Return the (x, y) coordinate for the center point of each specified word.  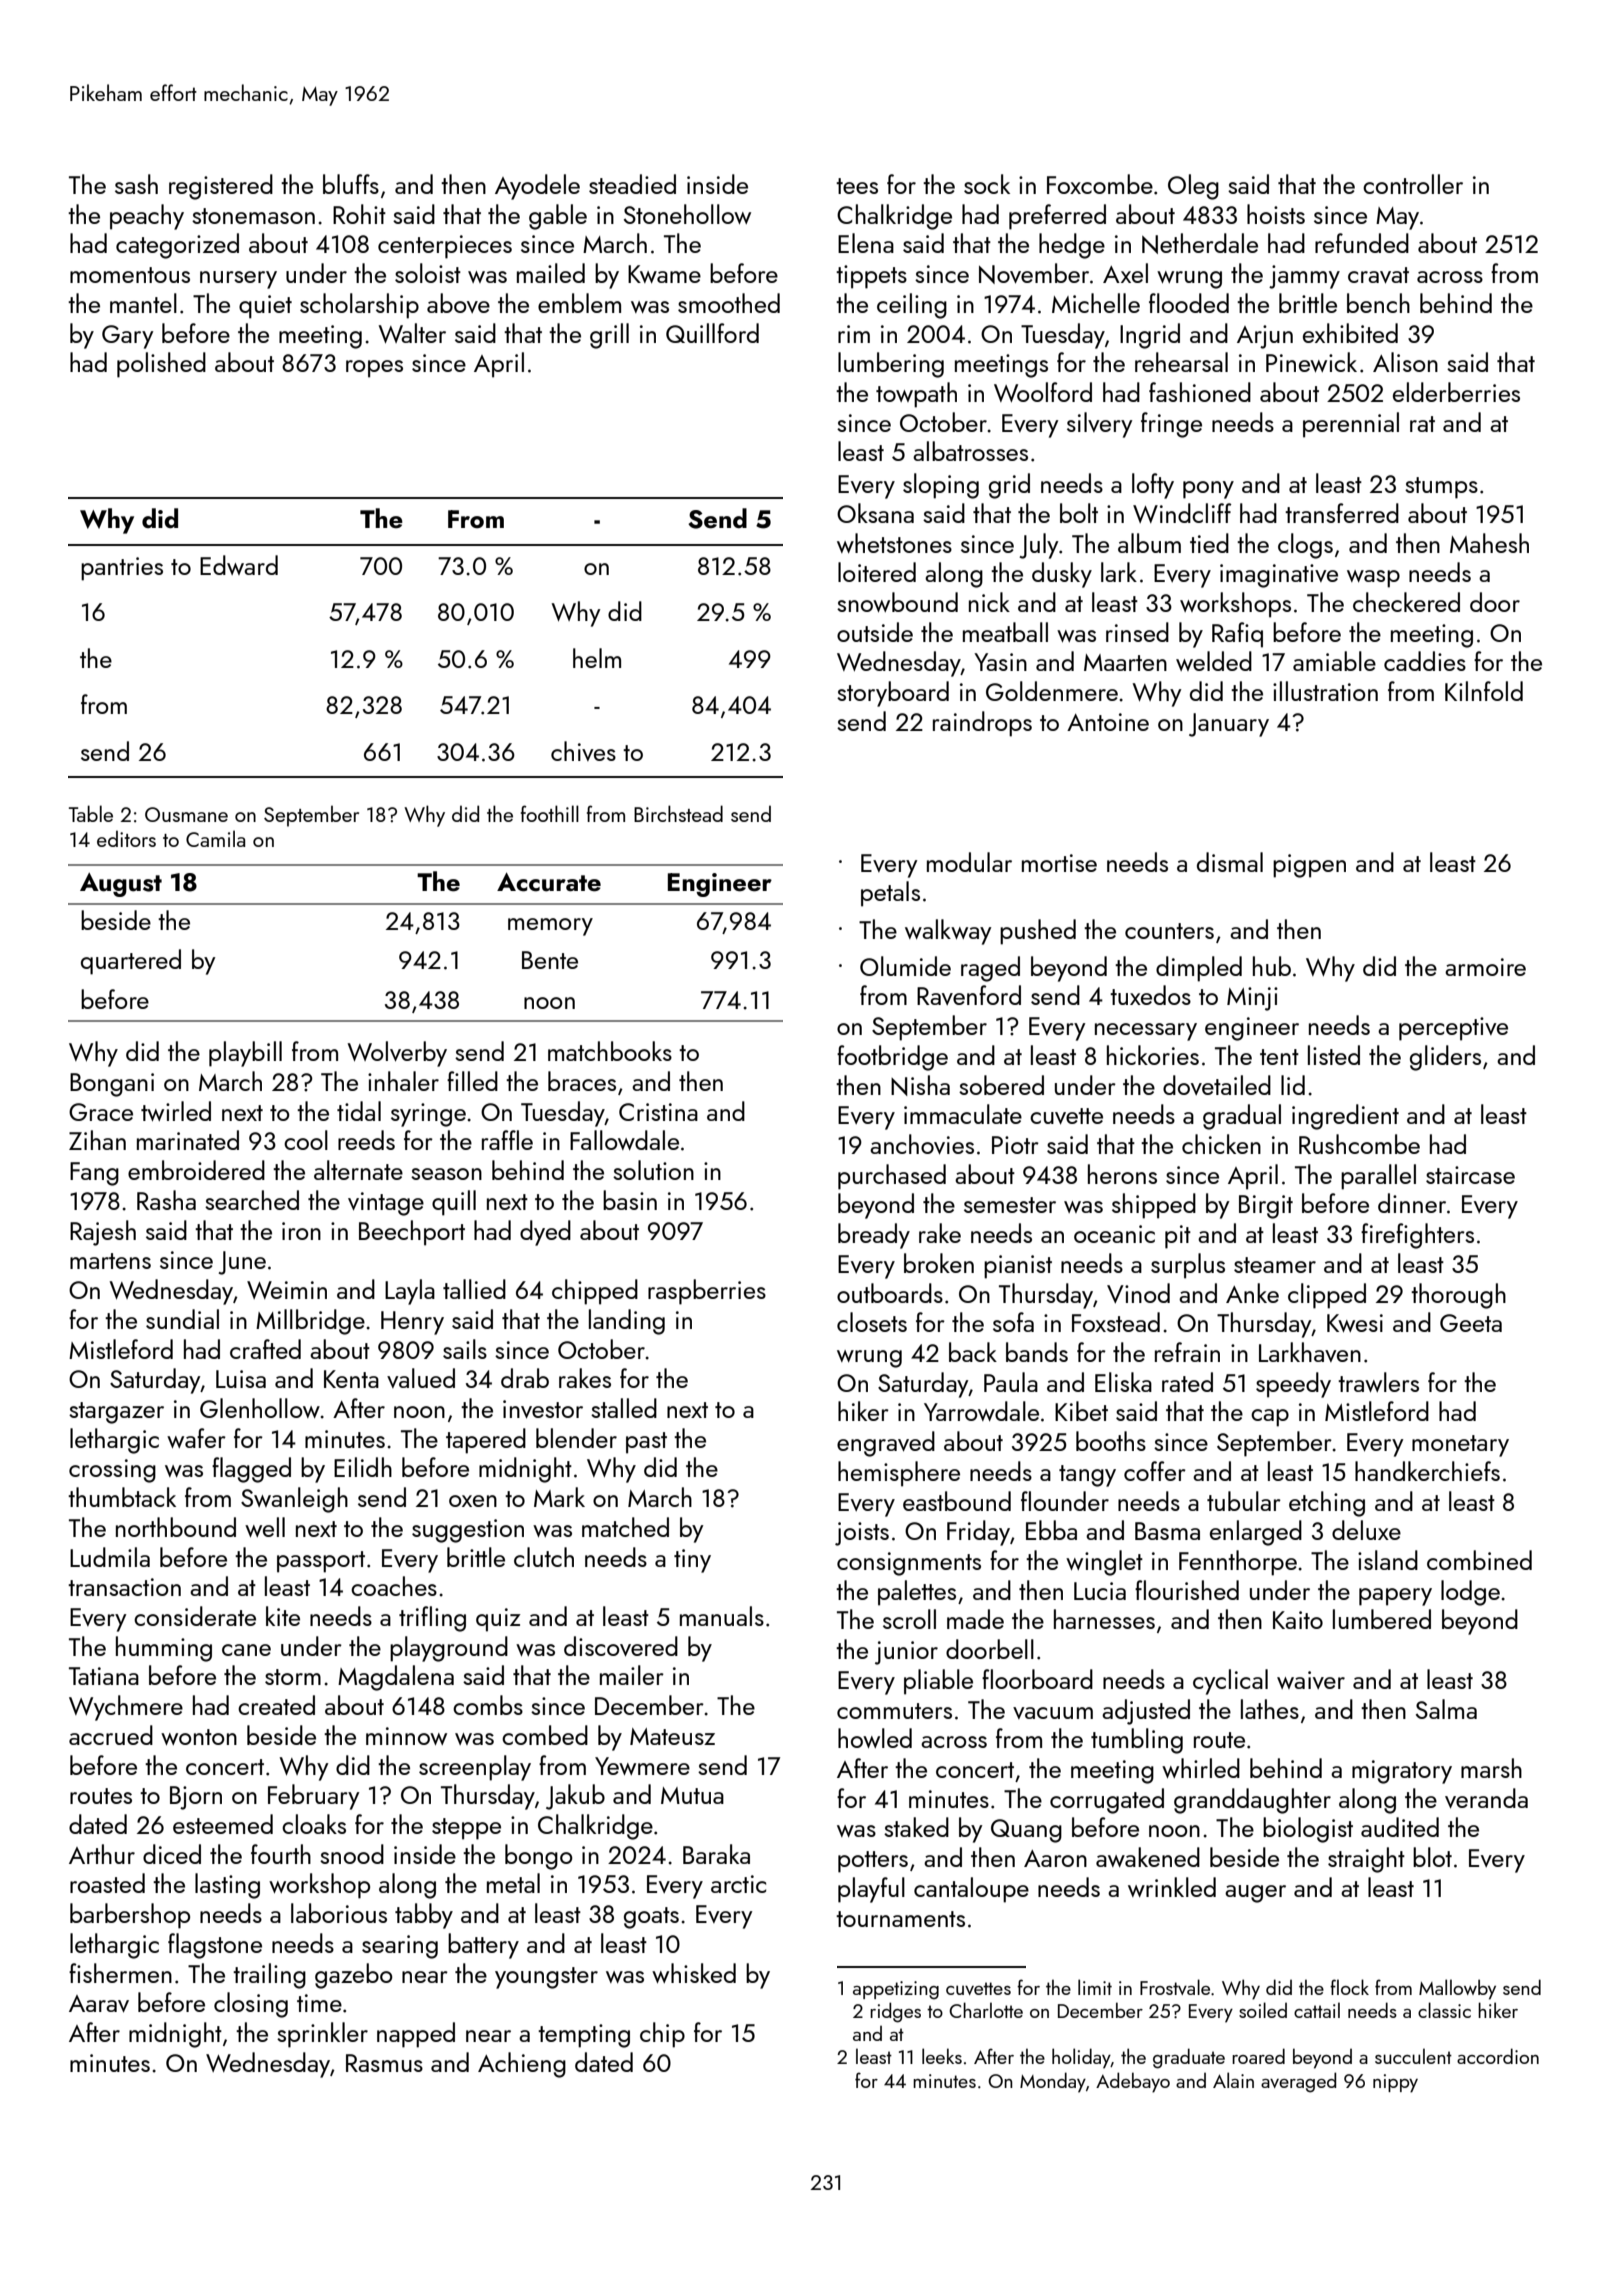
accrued (111, 1735)
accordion (1498, 2056)
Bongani (112, 1085)
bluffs (351, 184)
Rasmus (384, 2063)
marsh (1491, 1768)
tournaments (900, 1919)
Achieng (522, 2065)
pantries (122, 569)
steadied (632, 184)
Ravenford (969, 995)
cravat (1378, 275)
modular (969, 862)
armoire (1485, 967)
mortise (1059, 863)
